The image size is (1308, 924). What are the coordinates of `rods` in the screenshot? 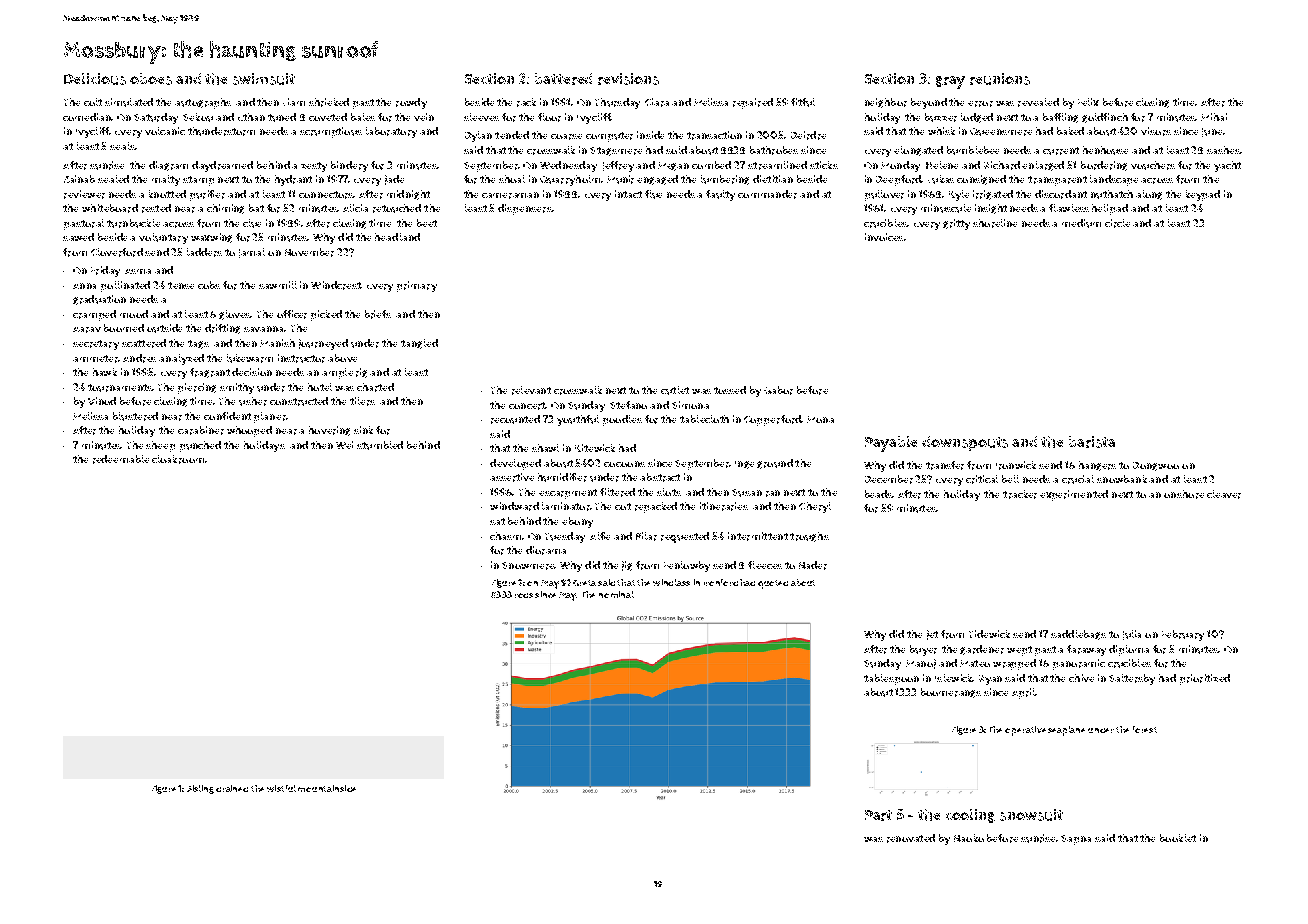 It's located at (524, 595).
